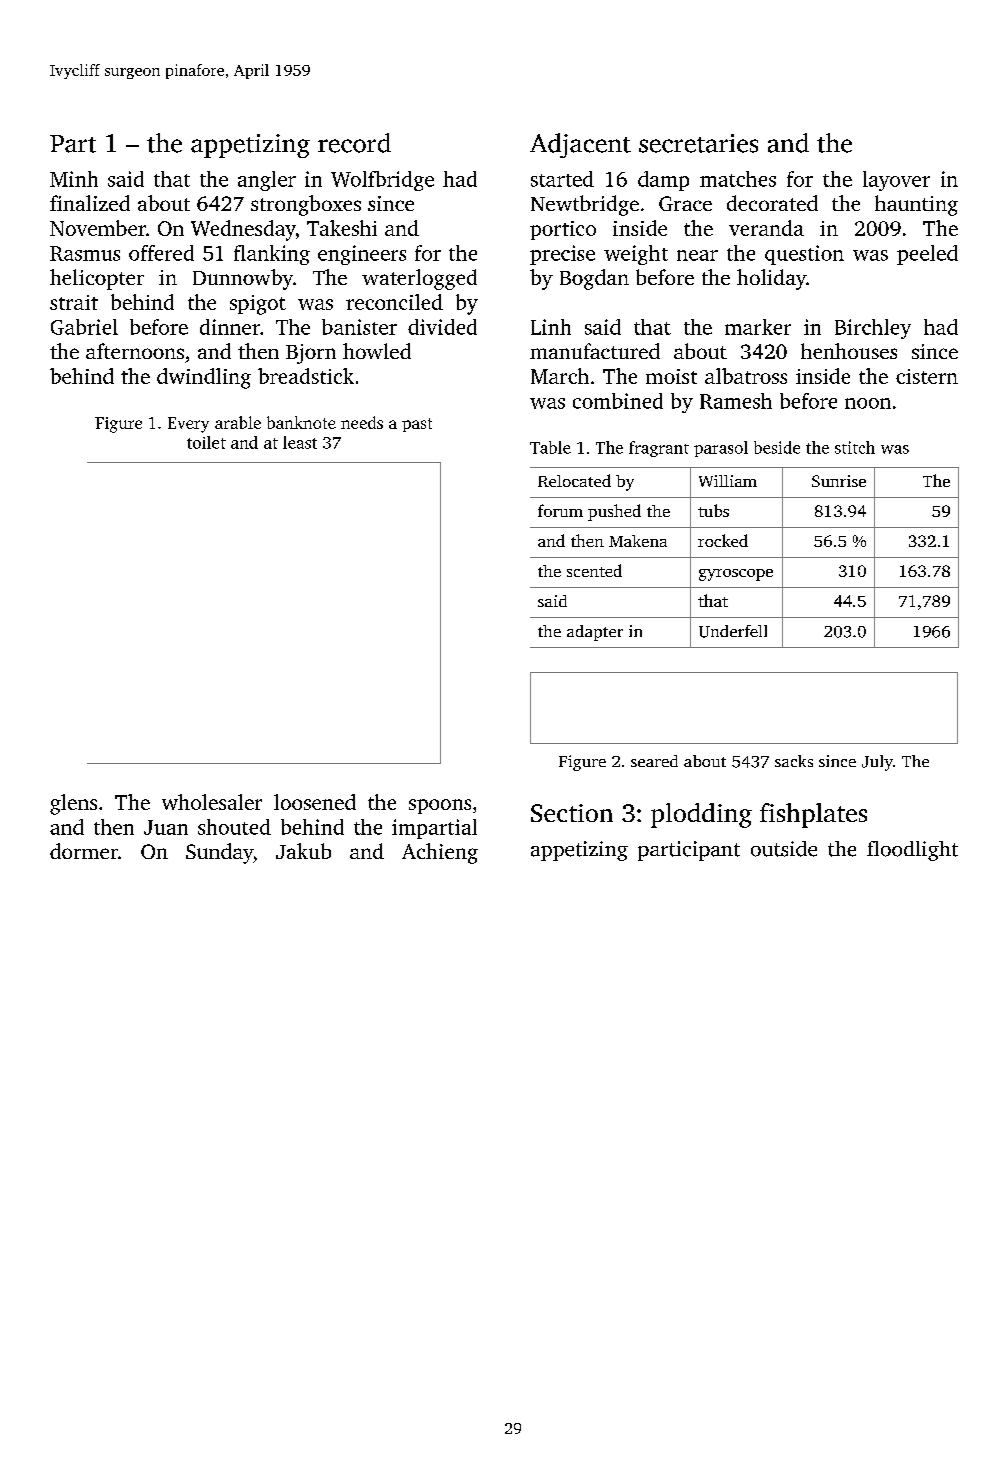 The width and height of the screenshot is (1008, 1461). Describe the element at coordinates (551, 327) in the screenshot. I see `Linh` at that location.
